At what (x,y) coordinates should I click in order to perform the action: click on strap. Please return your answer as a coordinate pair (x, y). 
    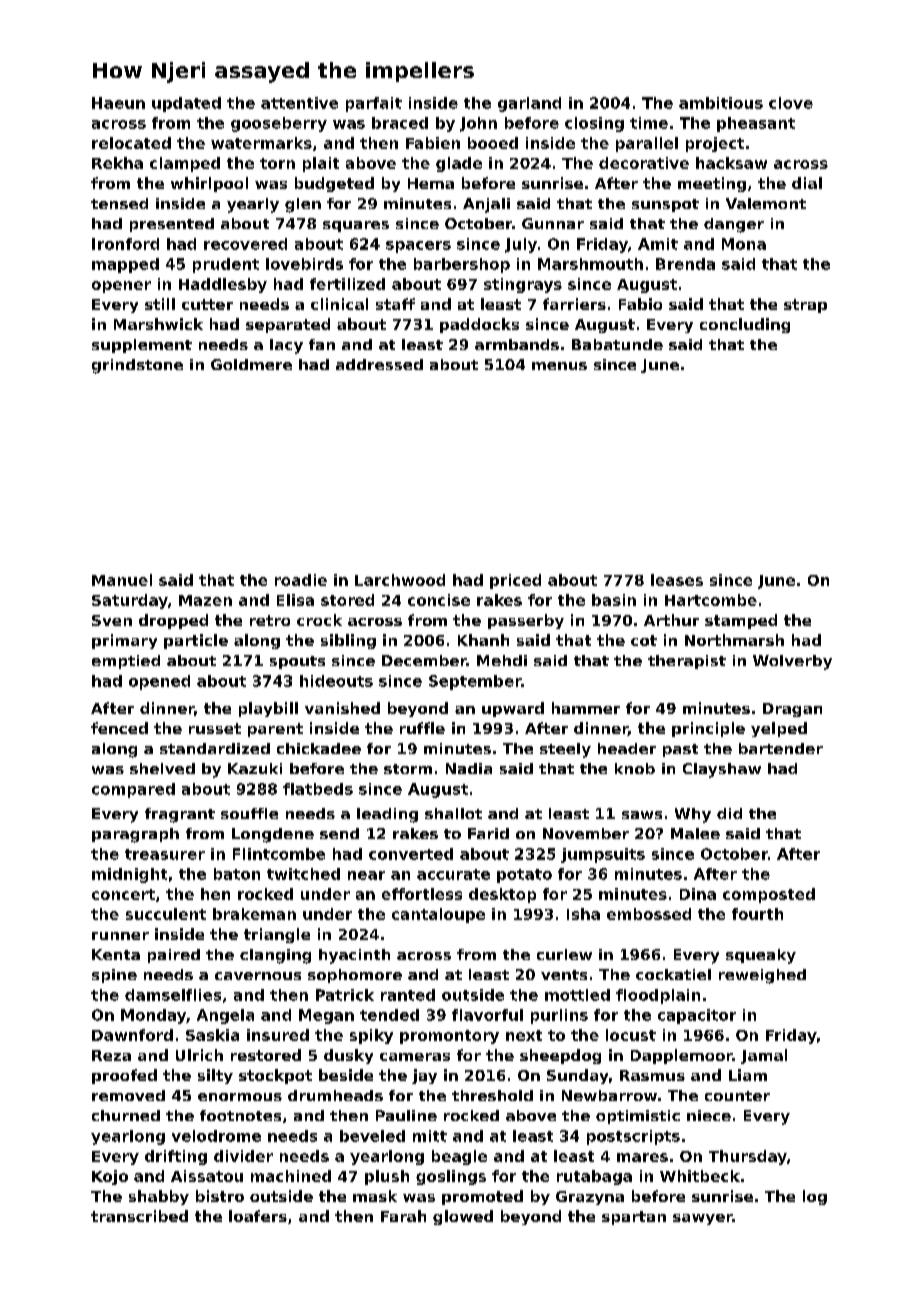
    Looking at the image, I should click on (805, 306).
